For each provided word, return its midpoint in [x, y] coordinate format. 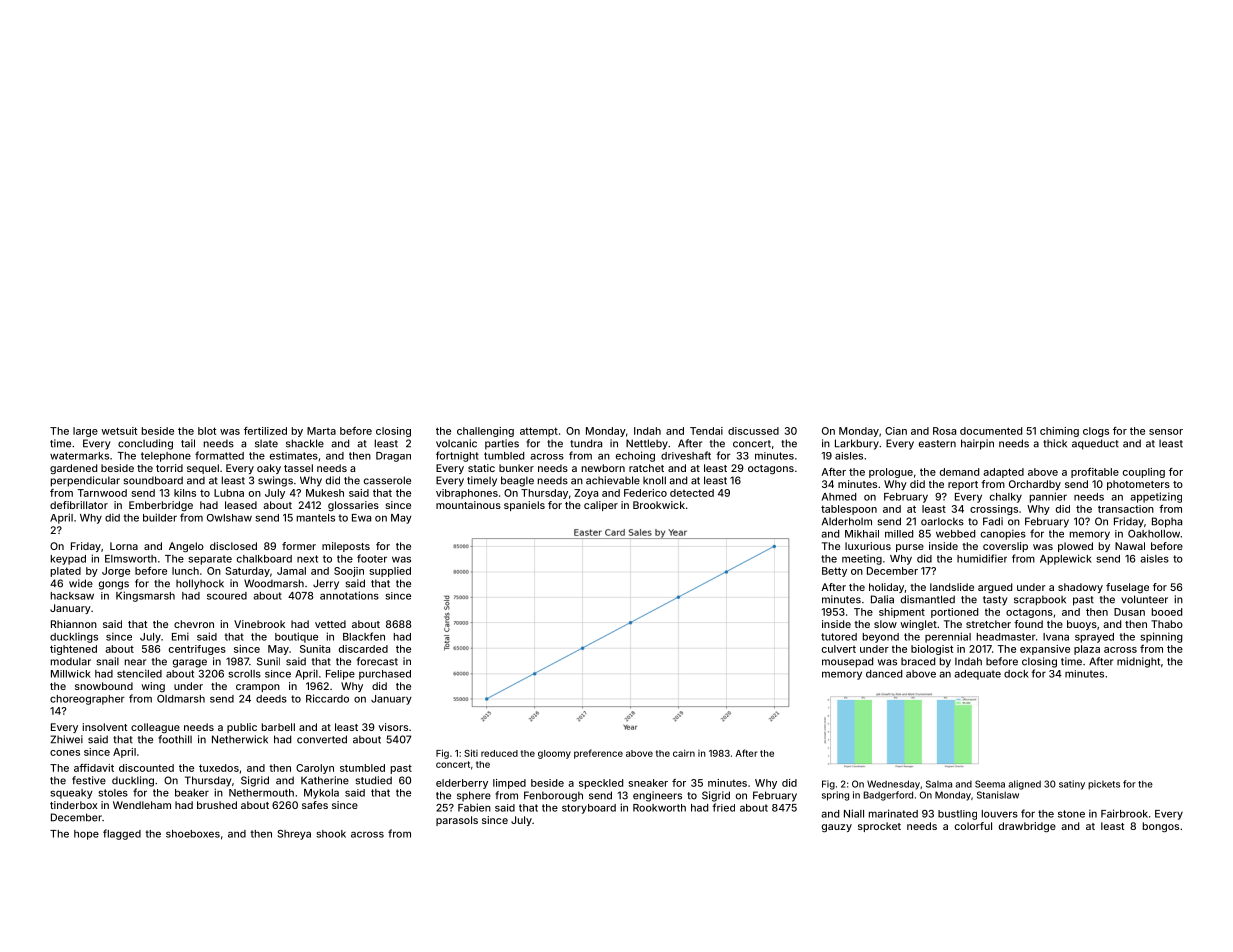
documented [991, 431]
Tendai [706, 431]
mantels [316, 518]
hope [86, 835]
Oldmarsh [181, 699]
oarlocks [942, 521]
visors [393, 727]
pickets [1104, 785]
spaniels [524, 506]
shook [331, 834]
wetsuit [119, 431]
